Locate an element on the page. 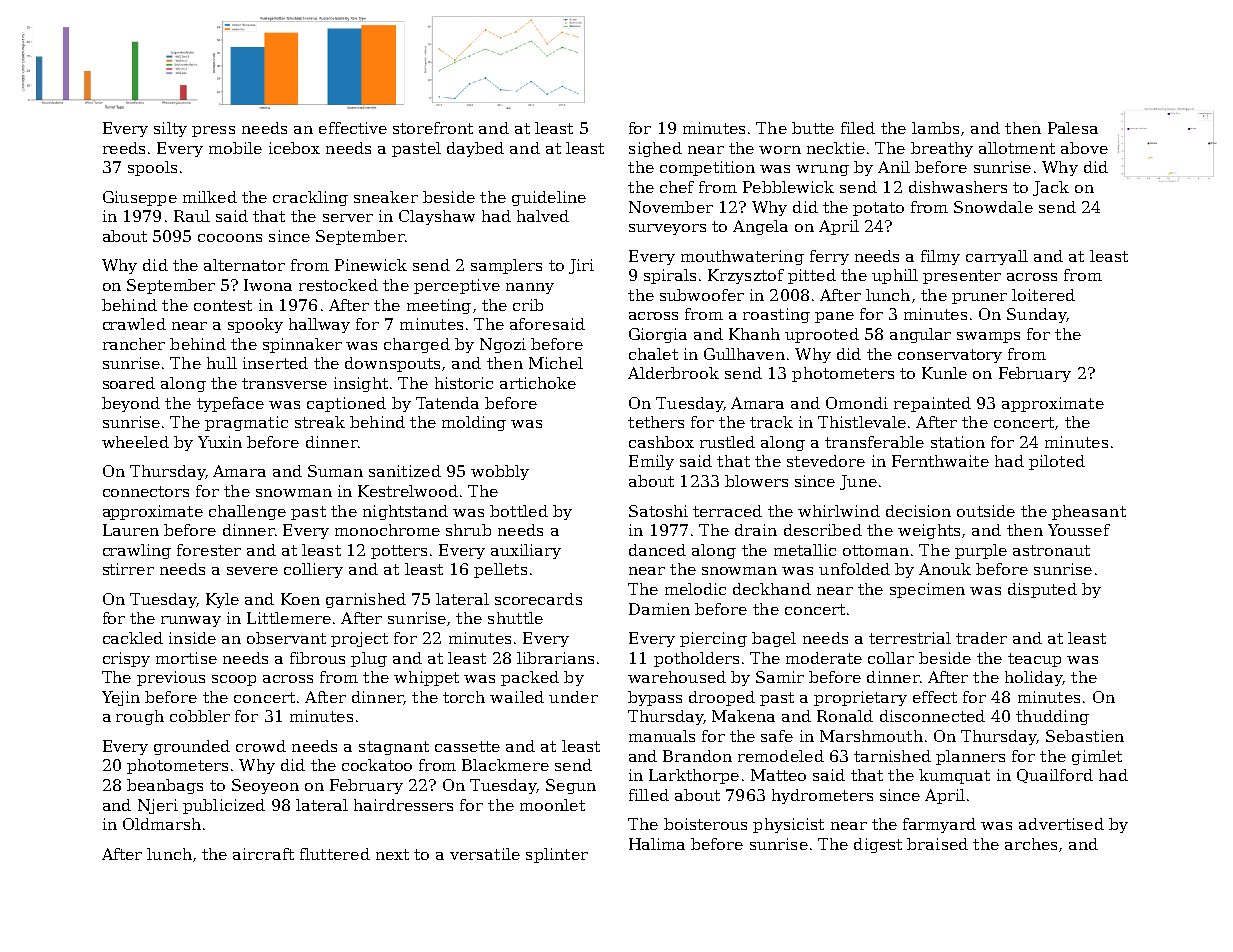 This page has height=952, width=1233. Snowdale is located at coordinates (993, 207).
